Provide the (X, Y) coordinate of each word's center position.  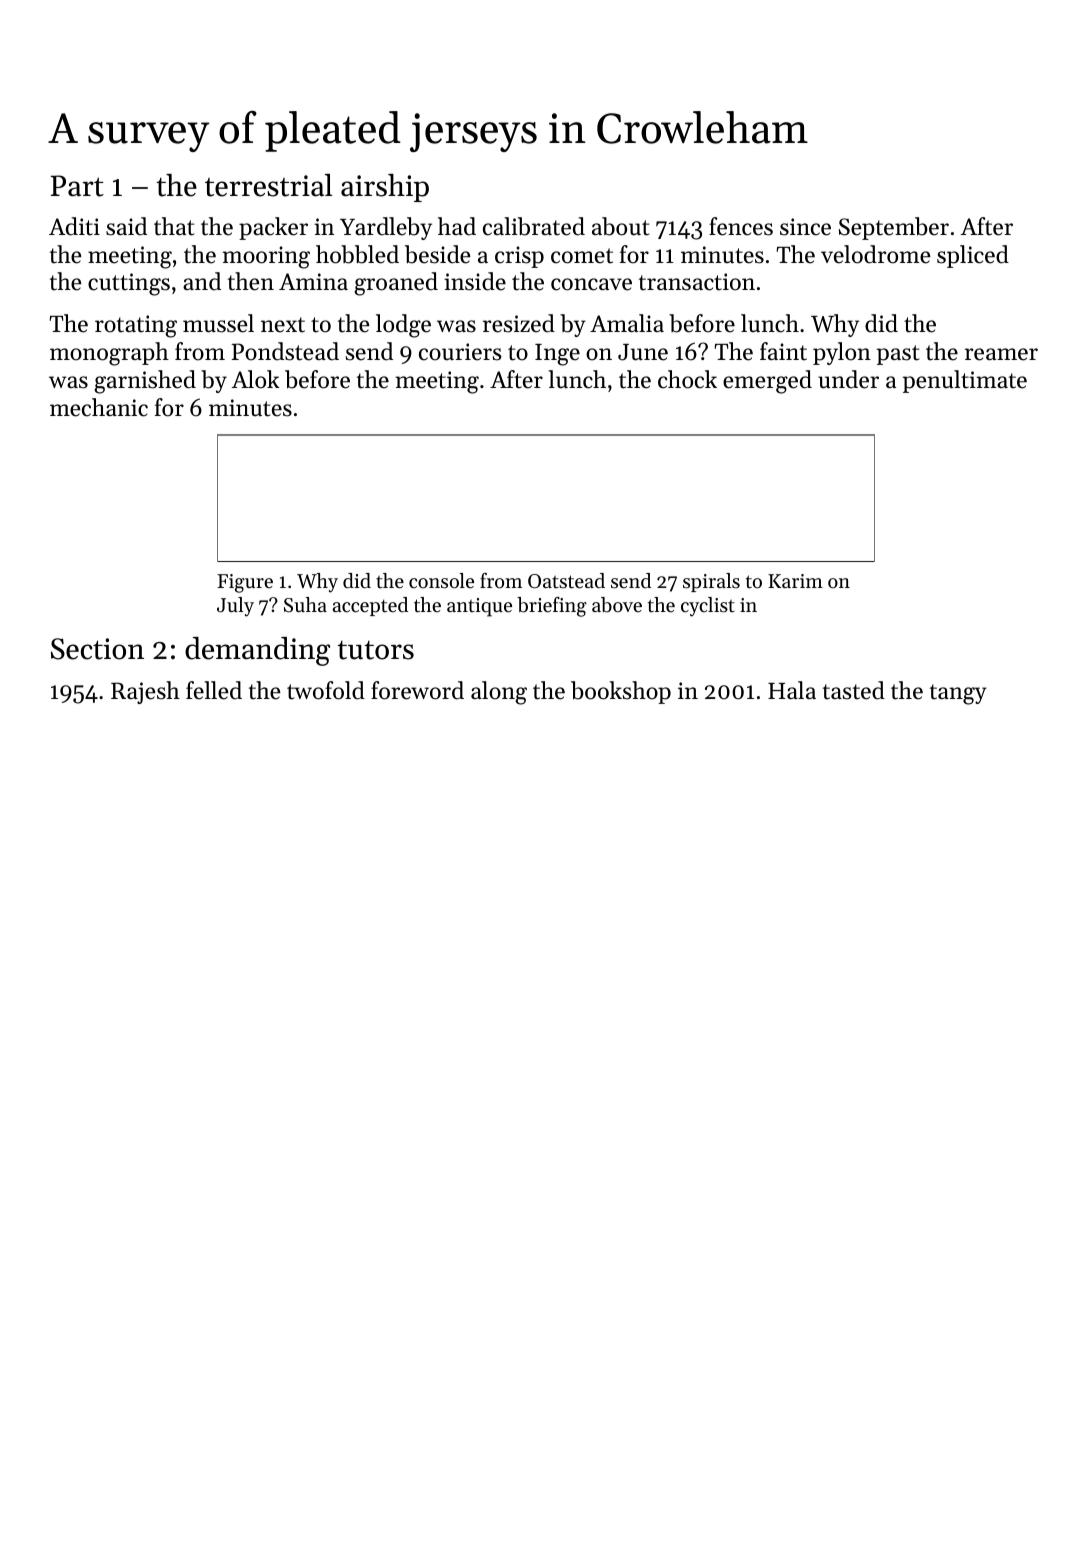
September (894, 228)
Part (77, 186)
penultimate (965, 381)
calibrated (534, 226)
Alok (256, 379)
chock (687, 379)
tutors (376, 650)
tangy (958, 694)
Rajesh (145, 692)
